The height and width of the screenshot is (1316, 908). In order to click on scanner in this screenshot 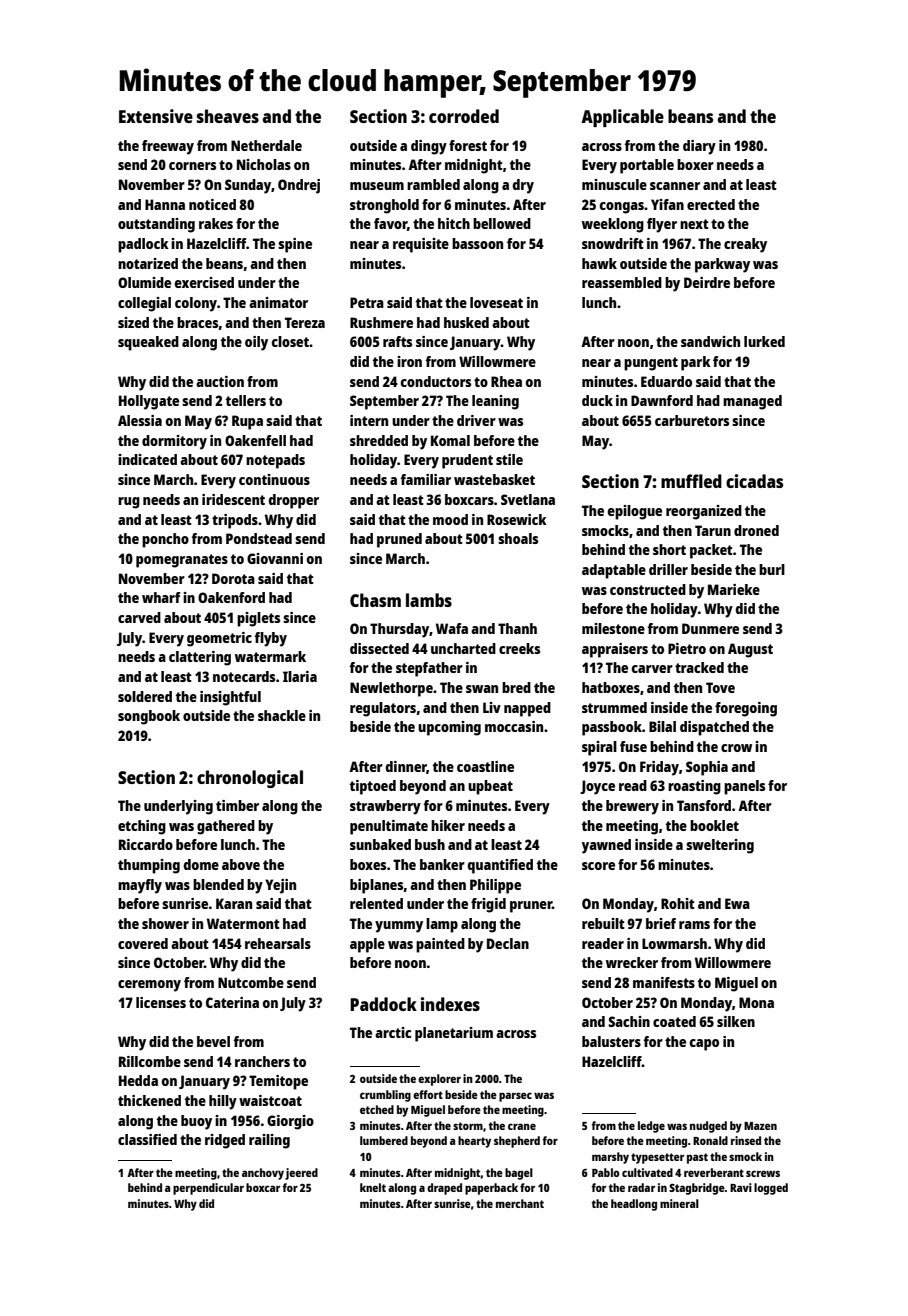, I will do `click(675, 186)`.
